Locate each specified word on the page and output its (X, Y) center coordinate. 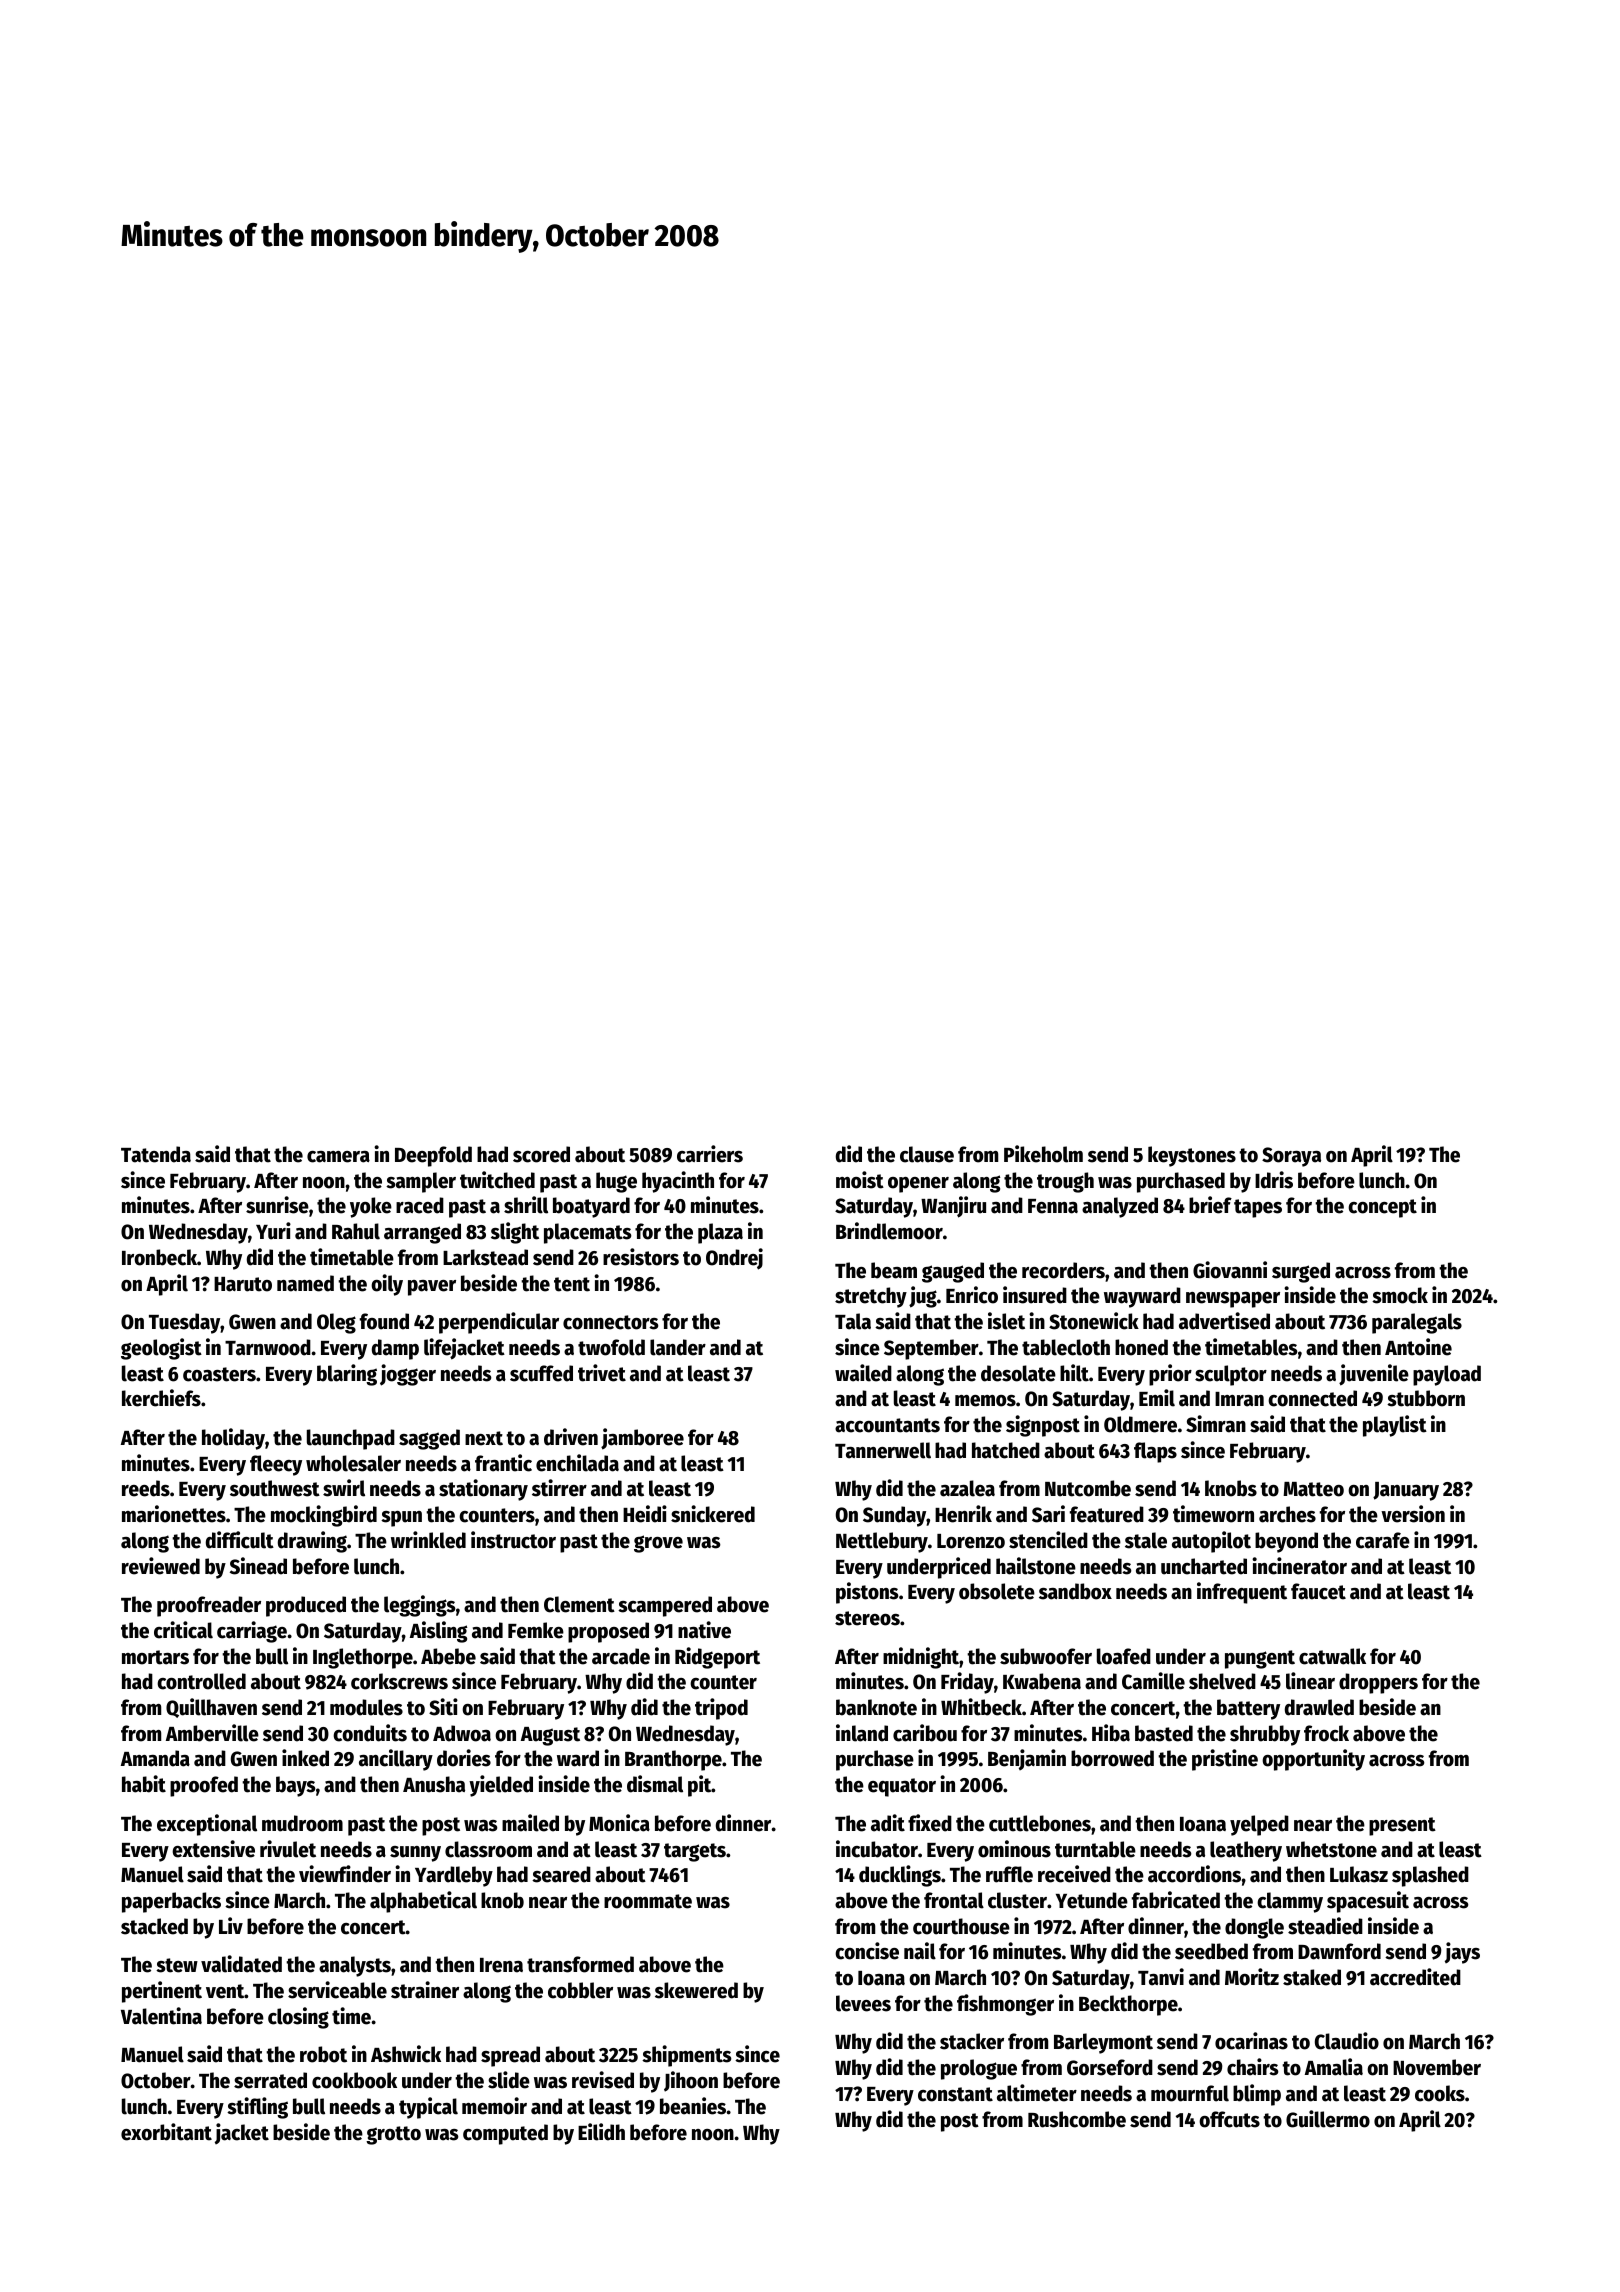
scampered (665, 1606)
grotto (393, 2135)
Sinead (258, 1566)
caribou (925, 1733)
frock (1326, 1733)
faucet (1318, 1591)
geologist (161, 1349)
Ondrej (734, 1259)
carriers (710, 1154)
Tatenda (156, 1154)
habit (144, 1784)
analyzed (1120, 1207)
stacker (972, 2041)
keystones (1192, 1156)
